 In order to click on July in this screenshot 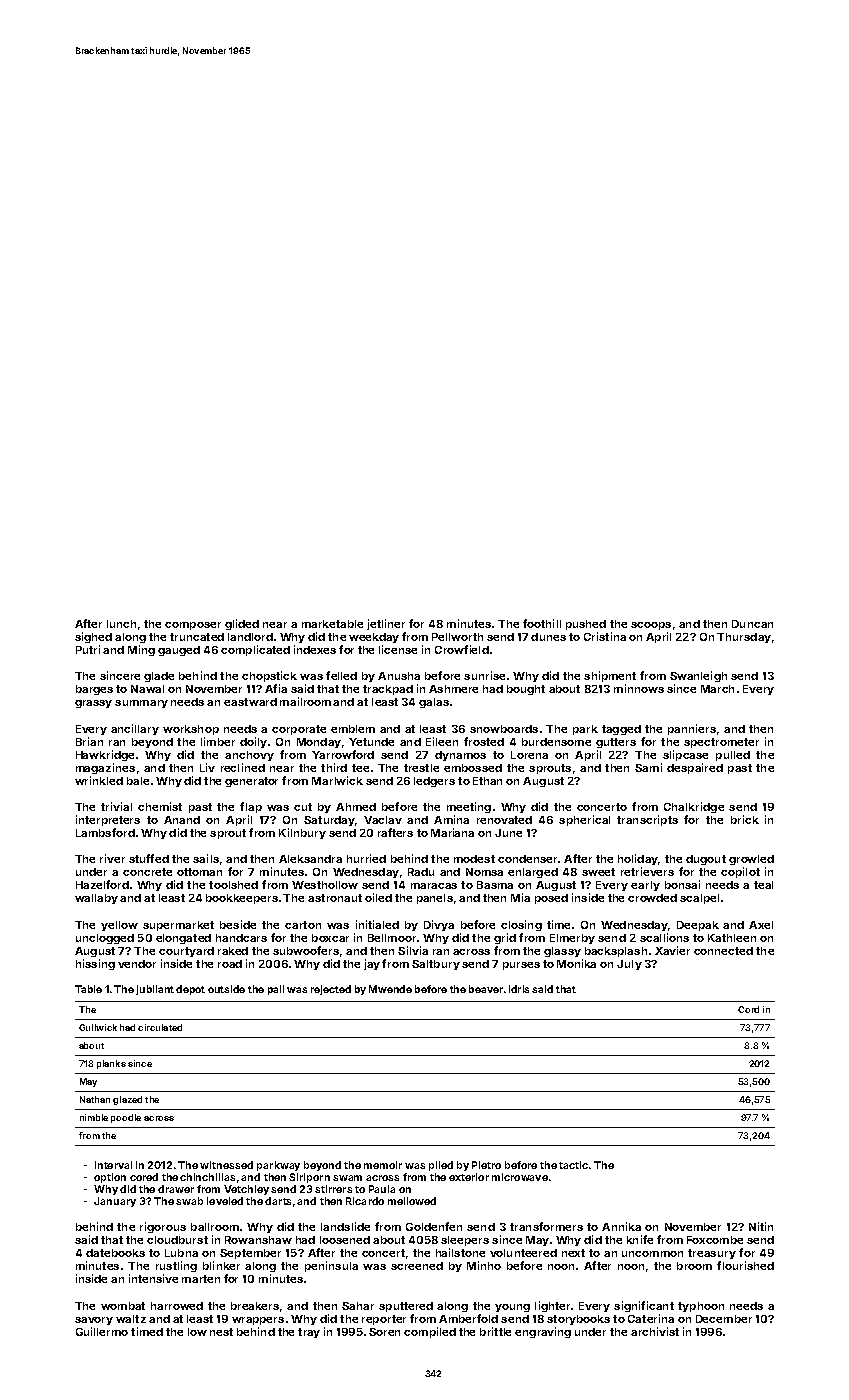, I will do `click(629, 965)`.
